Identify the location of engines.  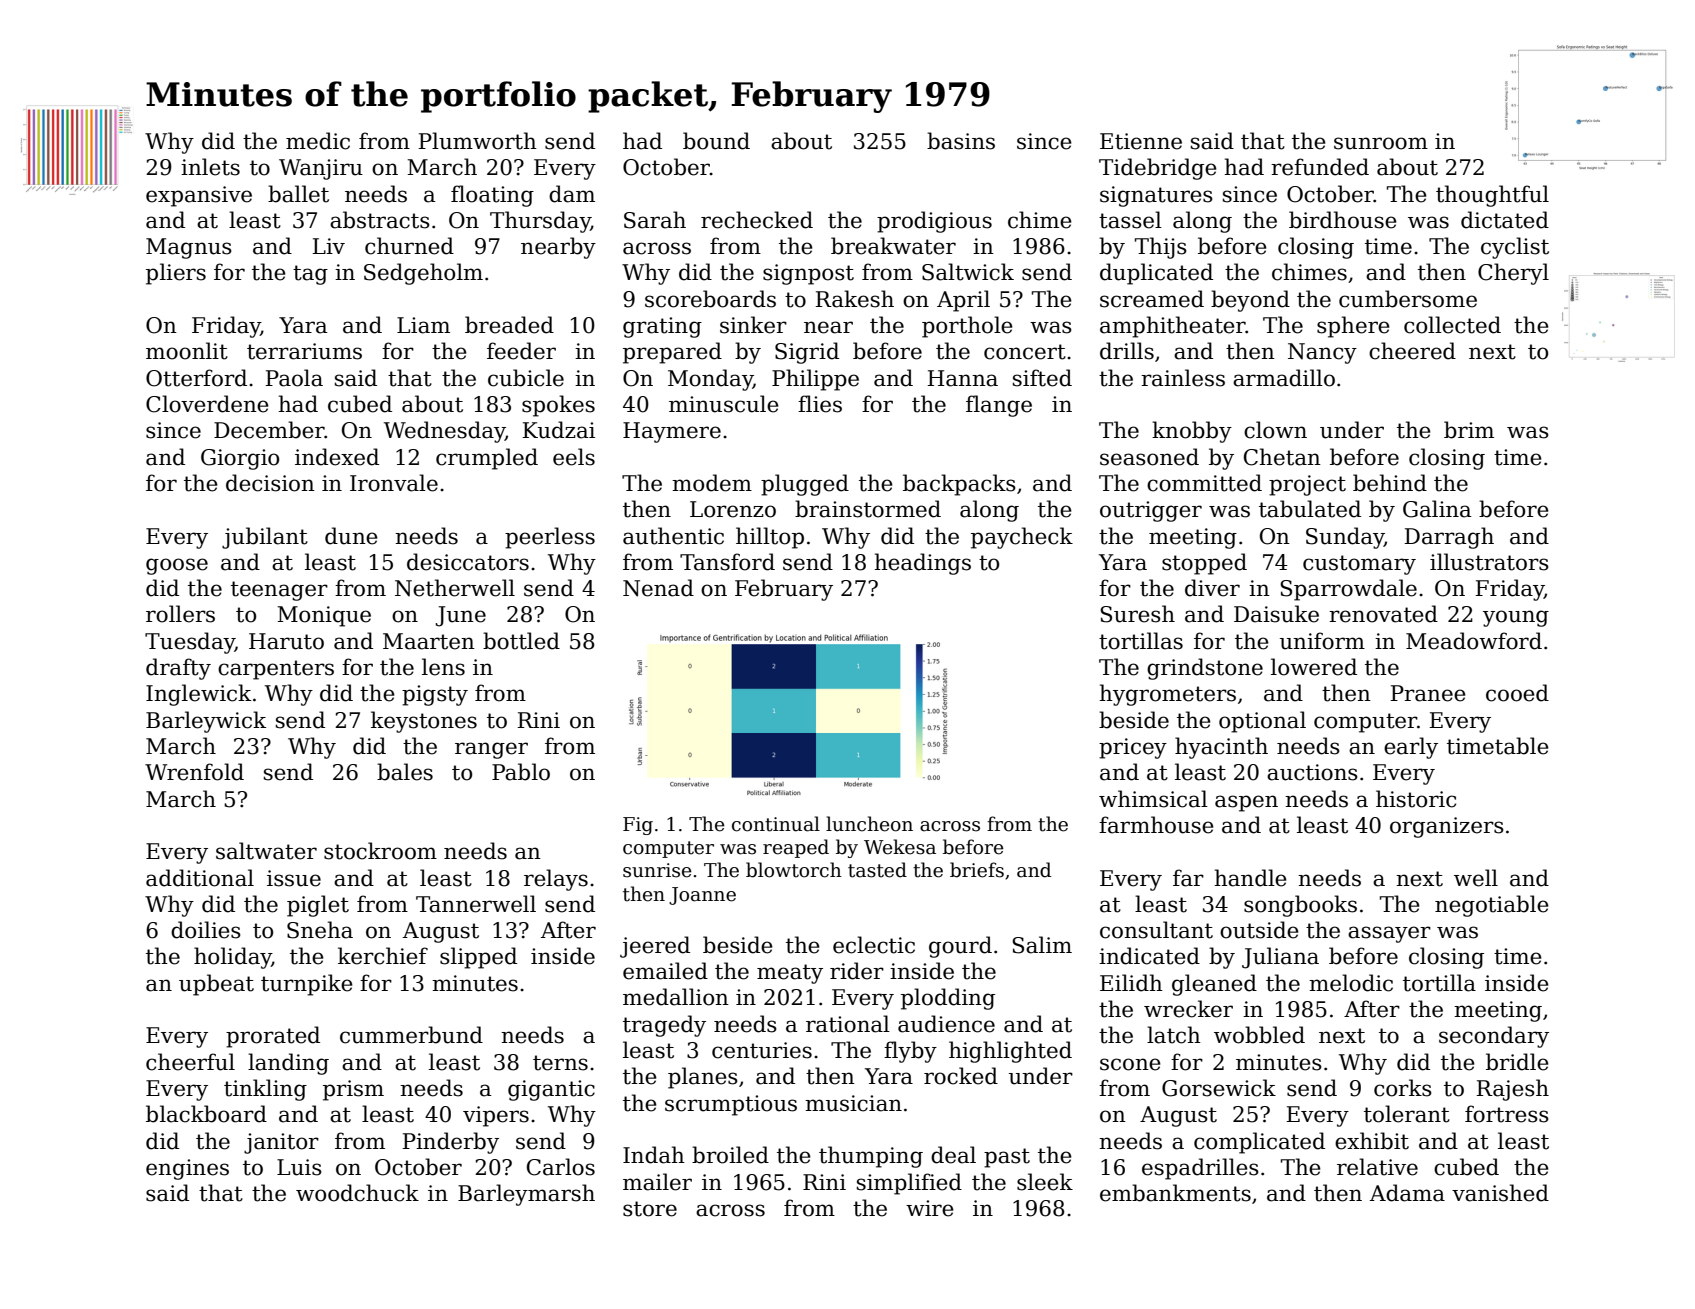
(187, 1169).
